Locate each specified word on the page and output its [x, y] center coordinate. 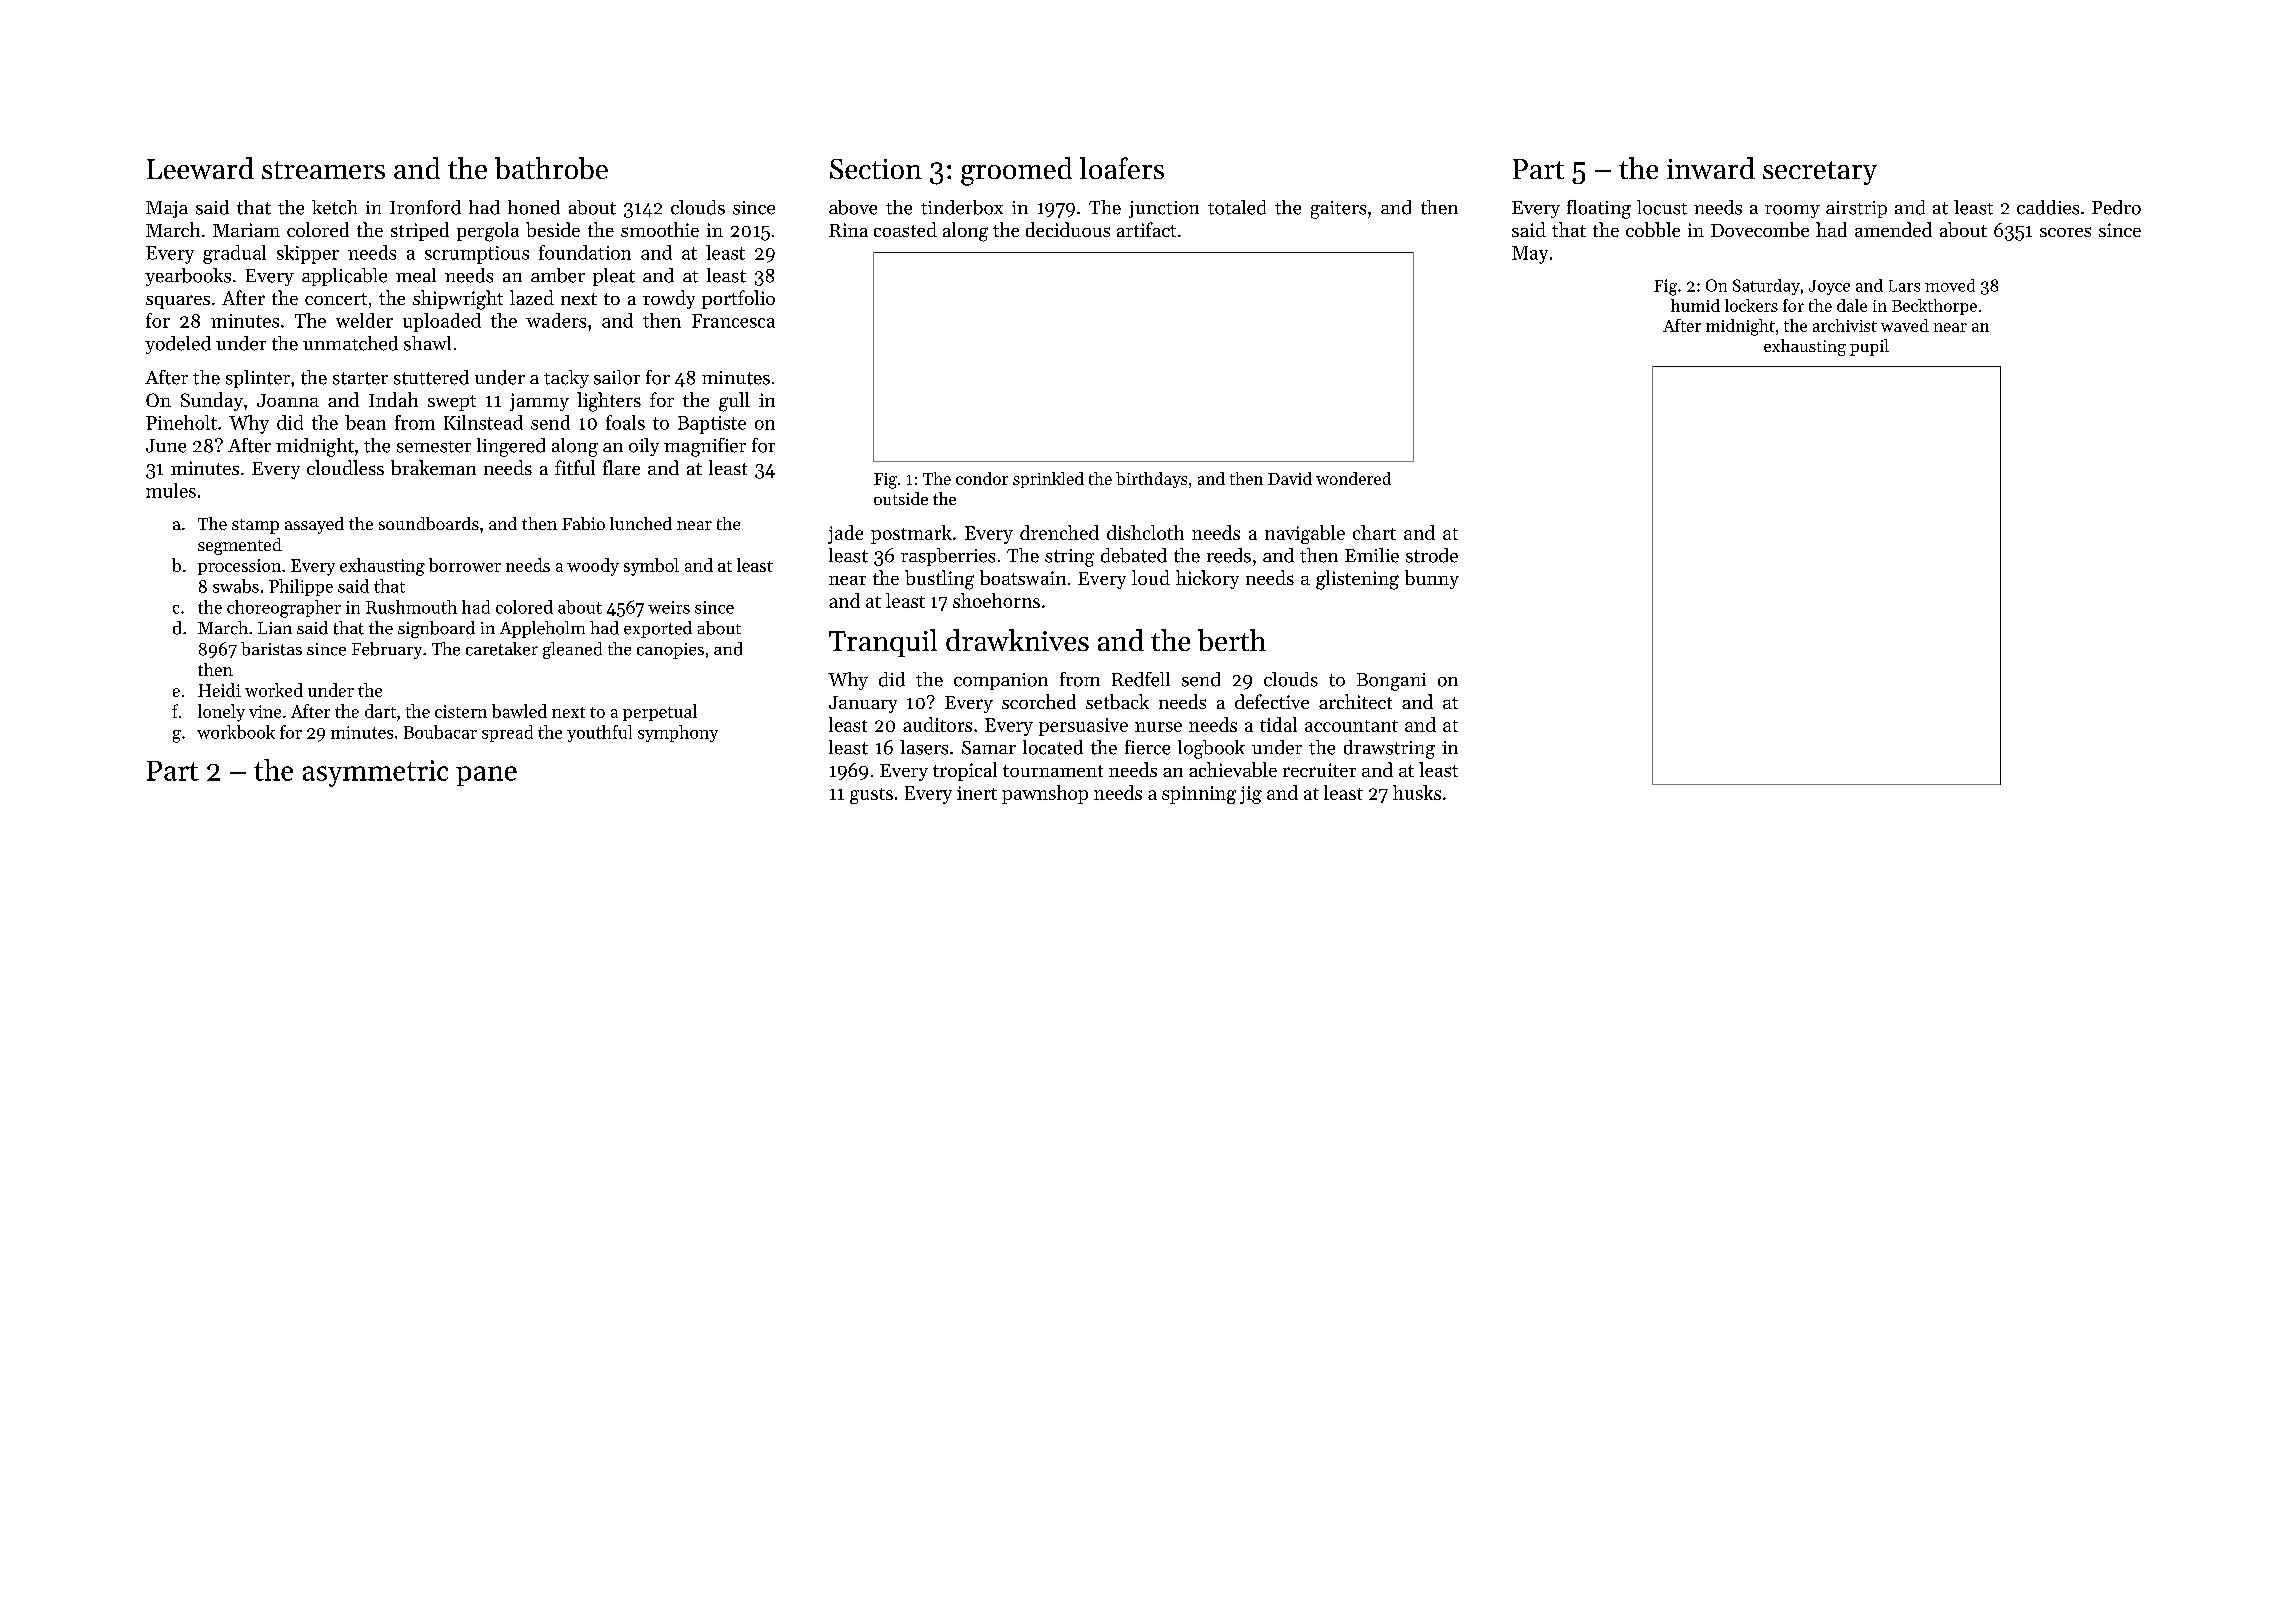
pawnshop [1045, 794]
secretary [1820, 173]
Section [876, 169]
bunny [1432, 579]
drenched [1059, 532]
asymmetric [375, 773]
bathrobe [551, 168]
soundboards [429, 523]
